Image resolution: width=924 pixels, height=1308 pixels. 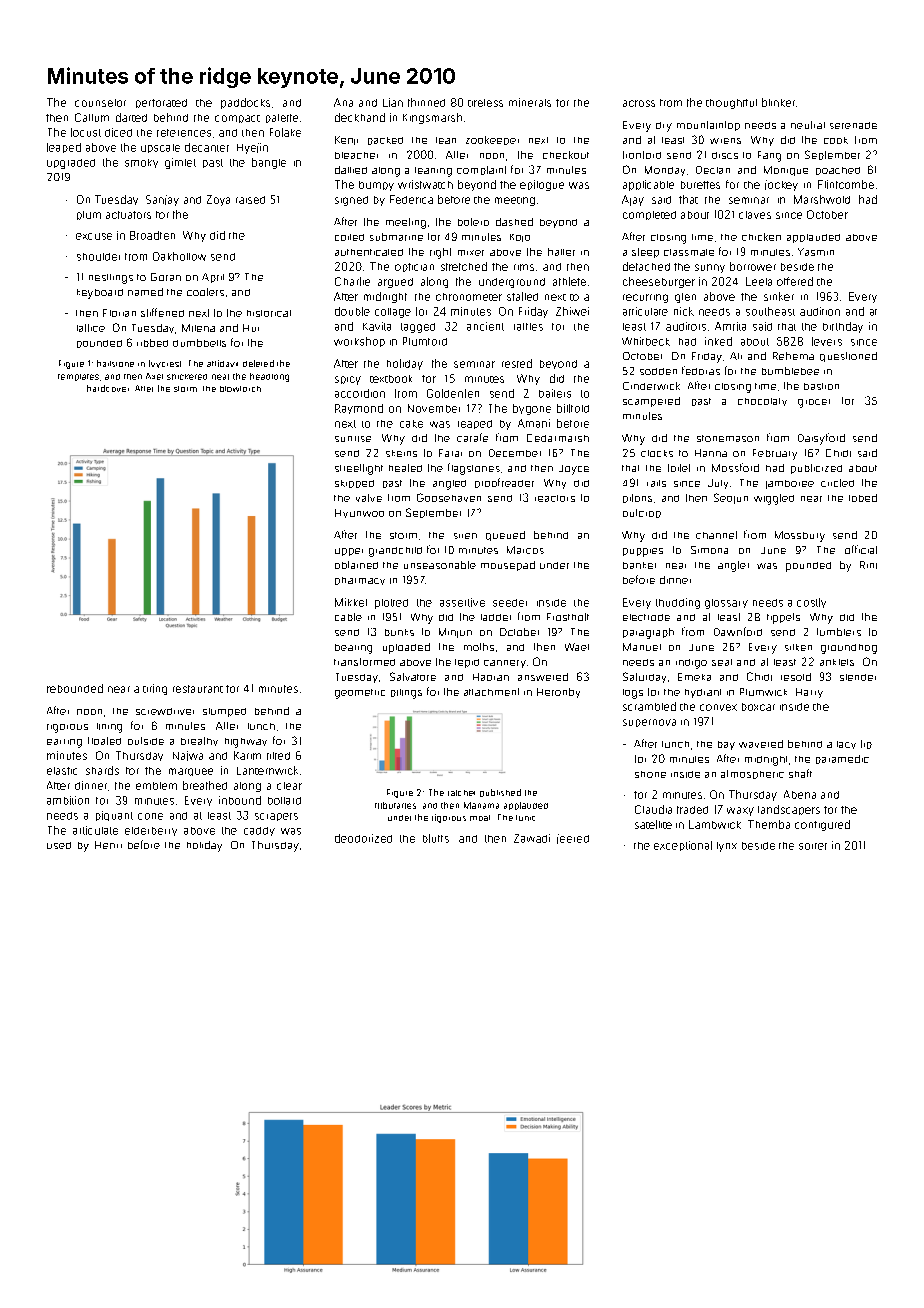 What do you see at coordinates (356, 565) in the image?
I see `obtained` at bounding box center [356, 565].
